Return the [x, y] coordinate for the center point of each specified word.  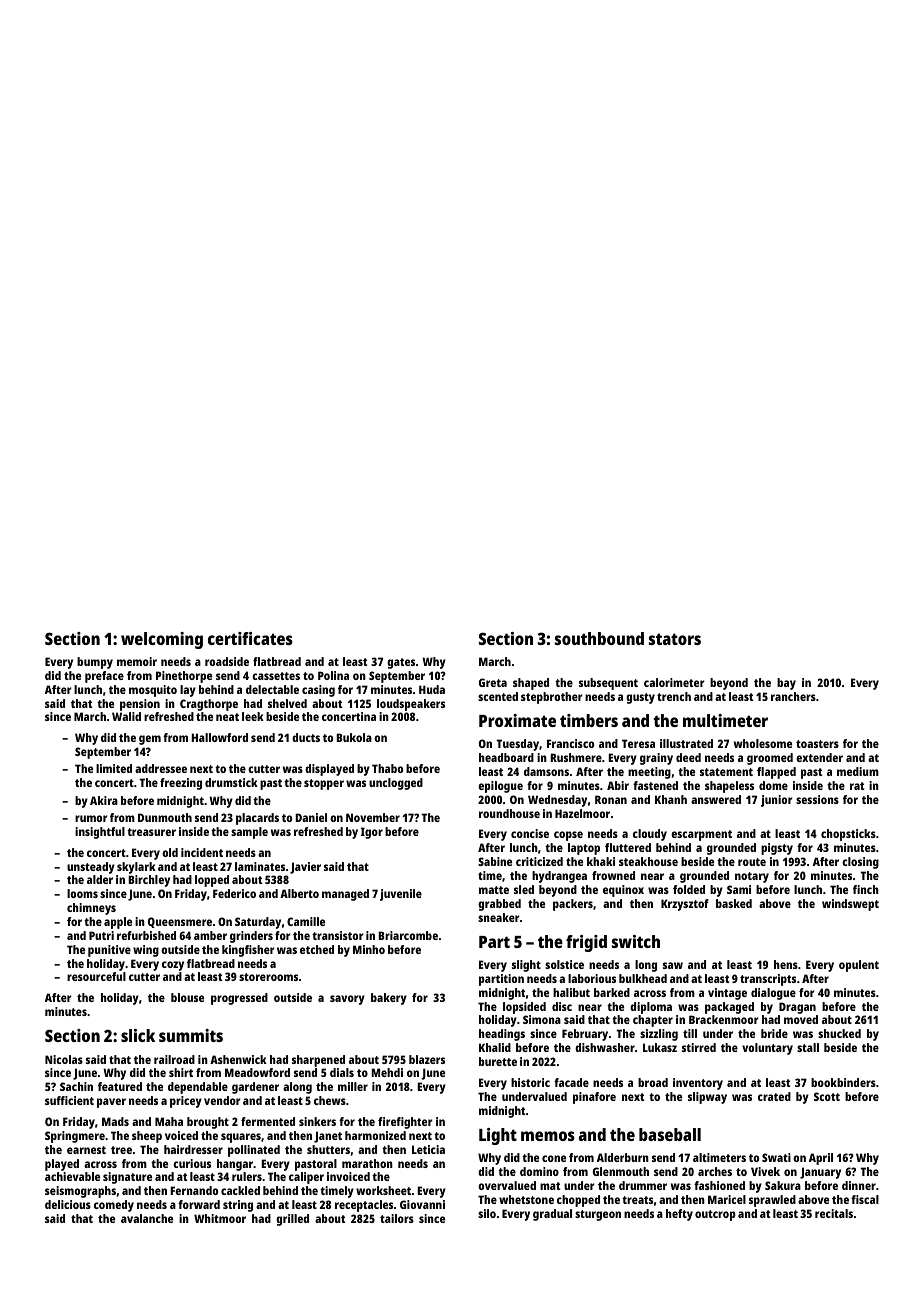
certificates [250, 638]
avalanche [147, 1218]
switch [636, 941]
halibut [571, 992]
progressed [239, 999]
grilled [292, 1220]
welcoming [162, 640]
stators [675, 639]
